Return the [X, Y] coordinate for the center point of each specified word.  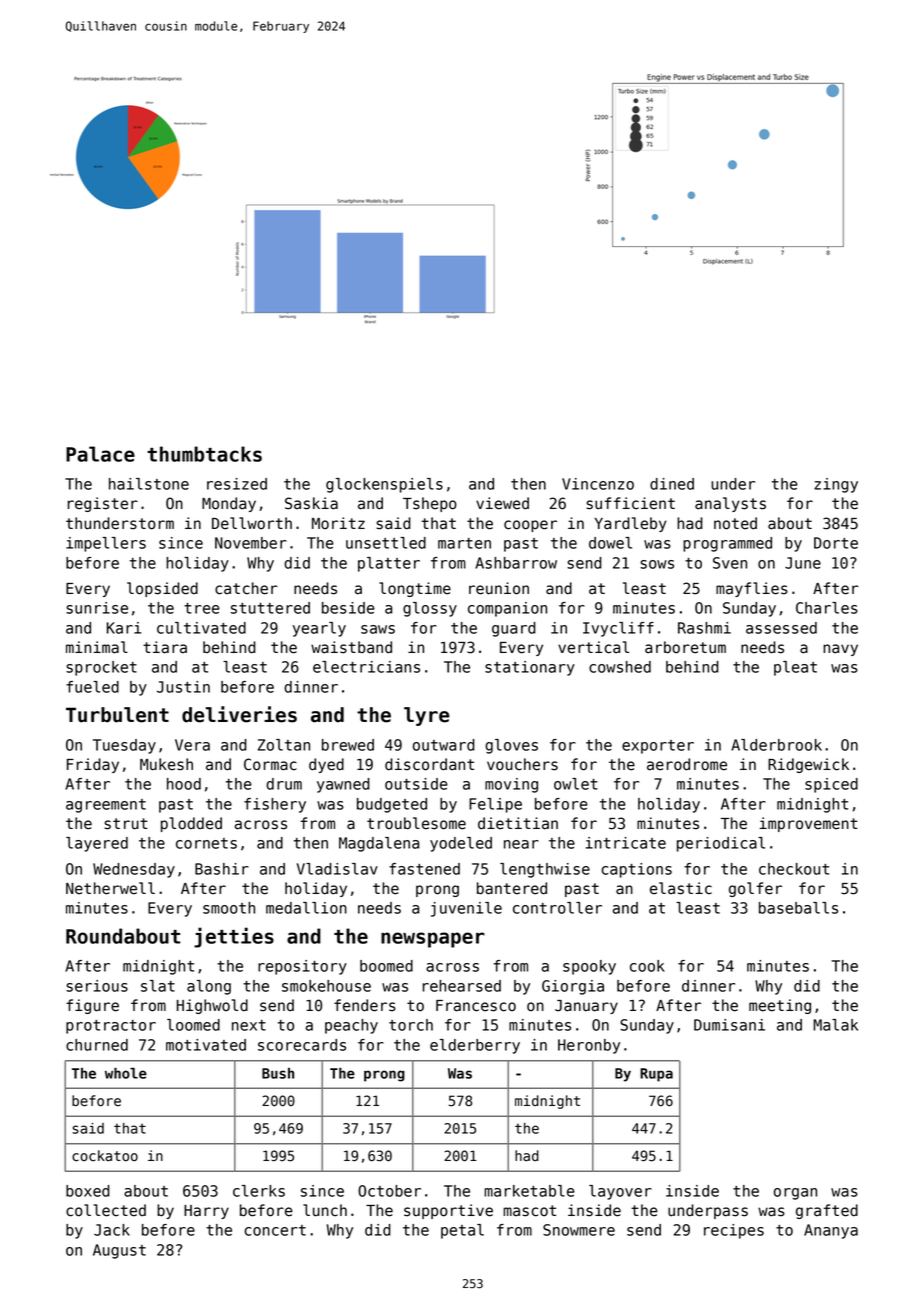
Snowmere [579, 1230]
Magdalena [379, 844]
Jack [112, 1230]
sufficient [630, 503]
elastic [681, 888]
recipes [734, 1231]
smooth [229, 908]
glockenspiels [384, 485]
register [103, 504]
